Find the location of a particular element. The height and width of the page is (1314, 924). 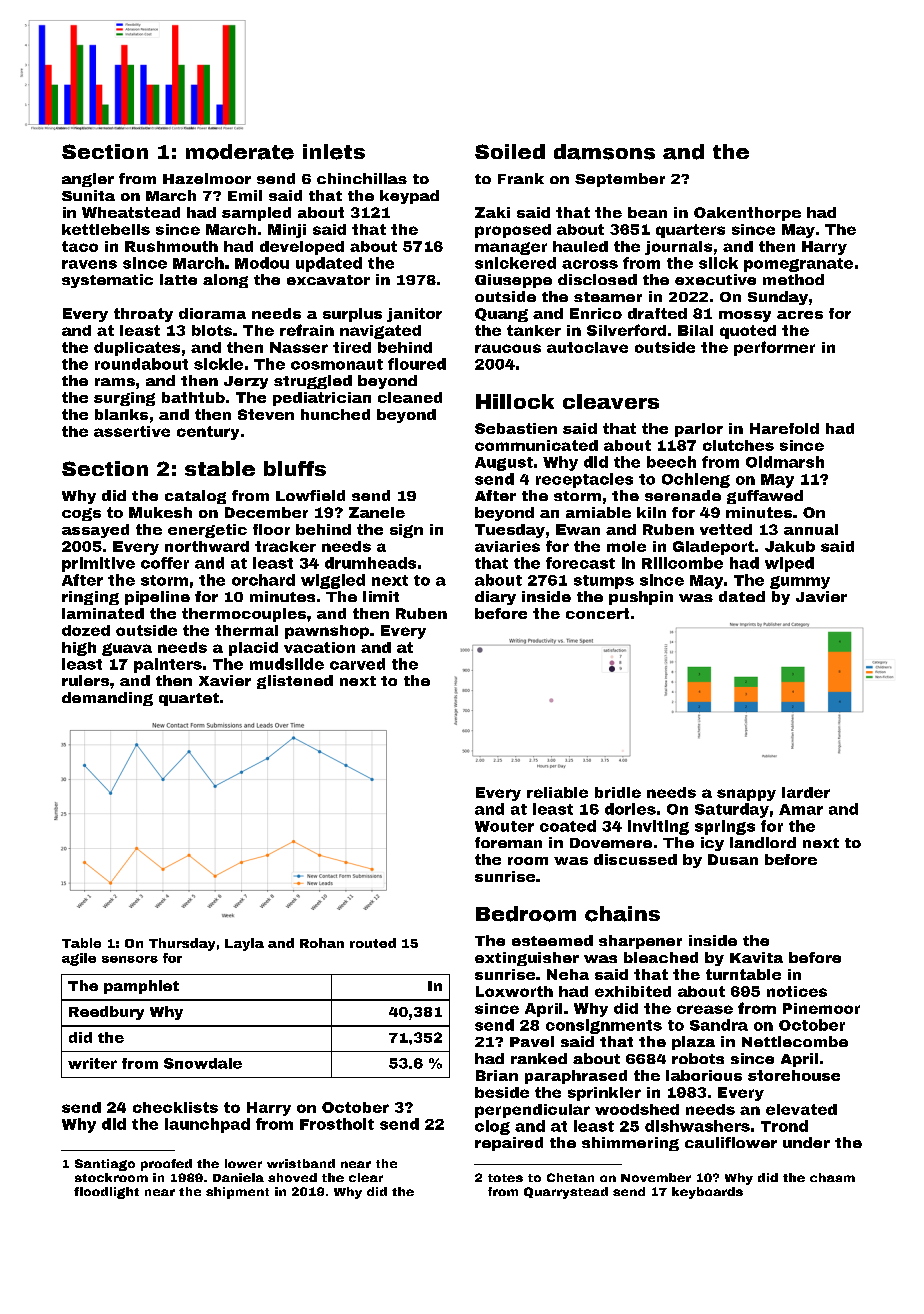

janitor is located at coordinates (414, 315).
